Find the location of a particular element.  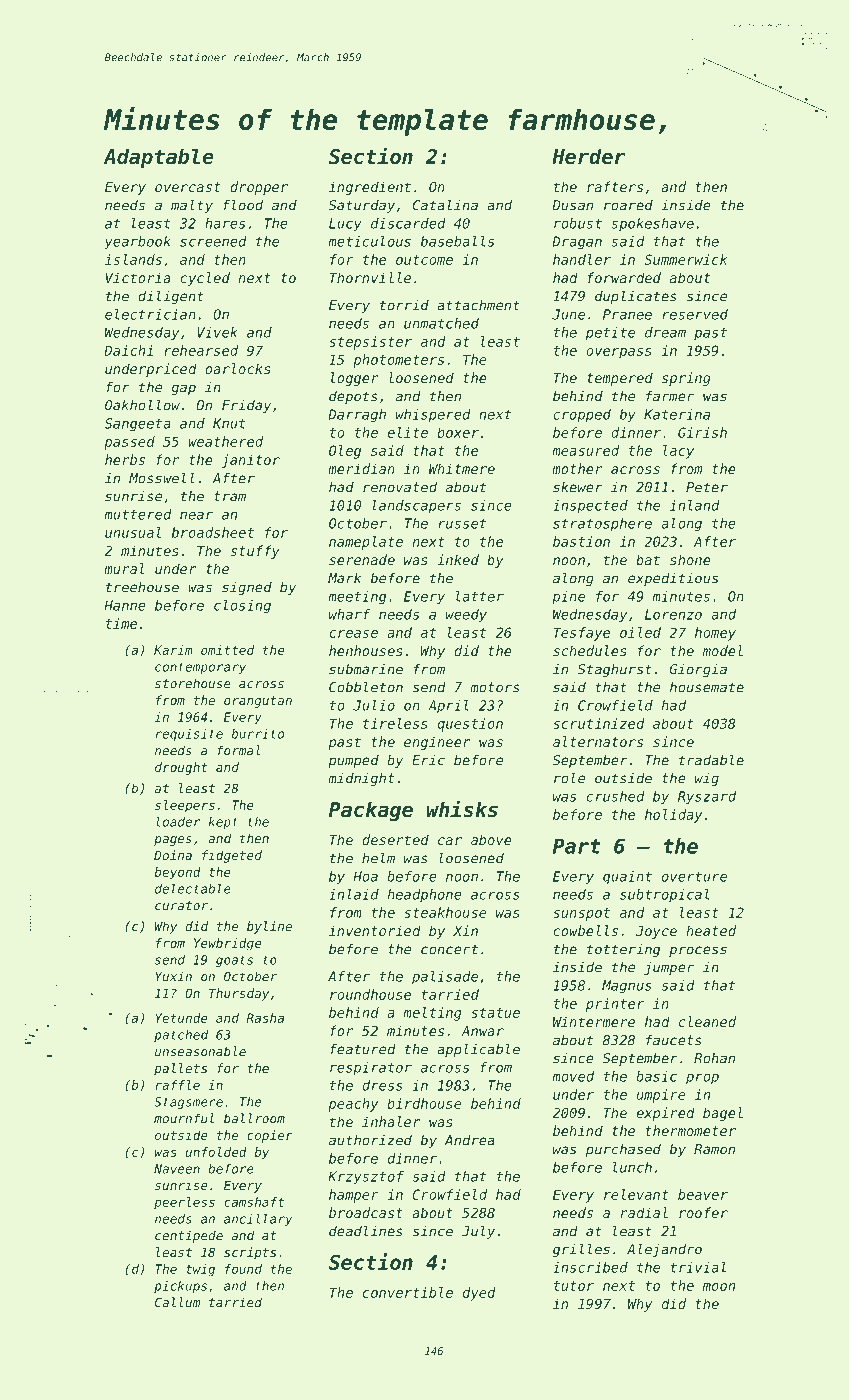

dyed is located at coordinates (479, 1294).
